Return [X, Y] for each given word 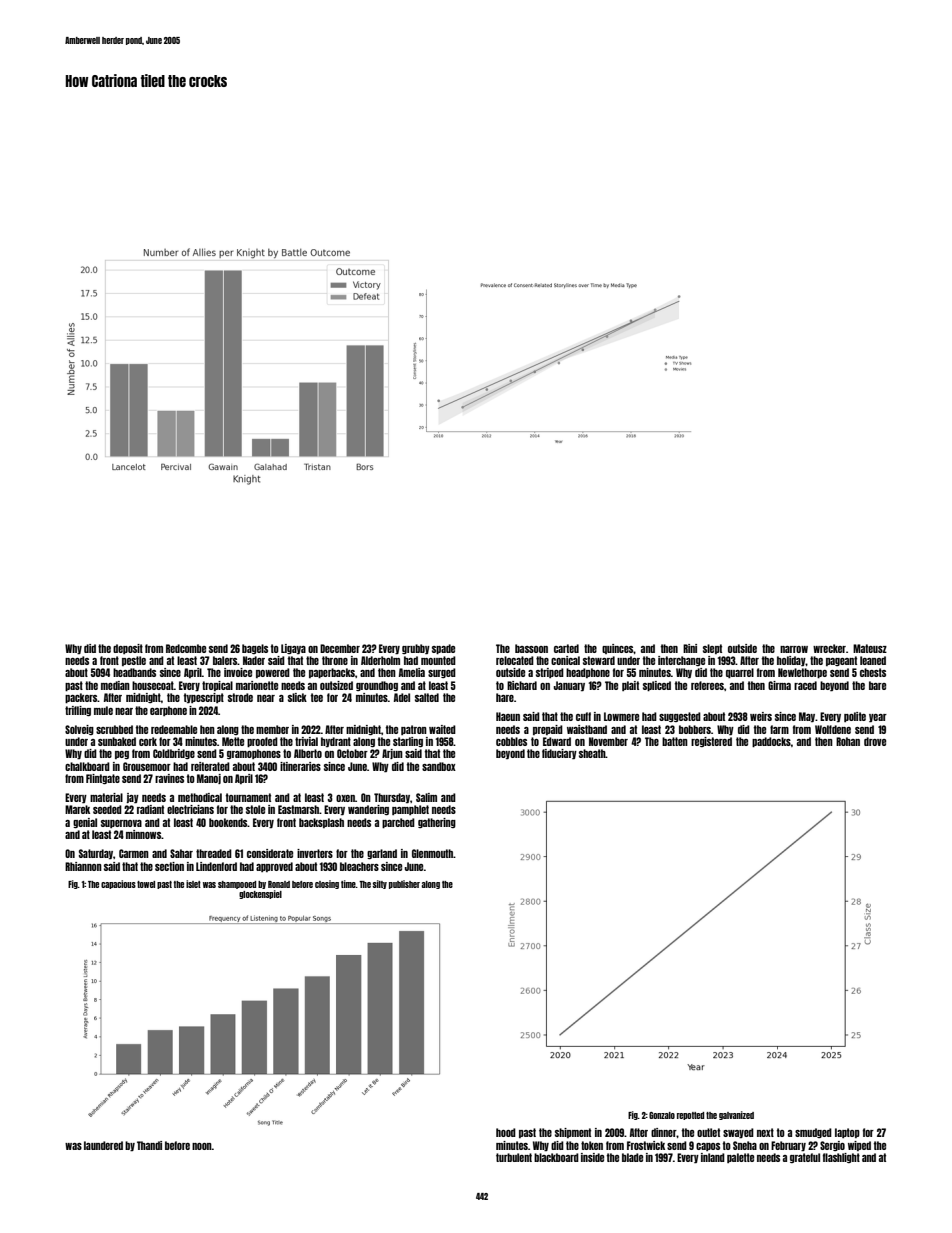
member [272, 729]
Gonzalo [662, 1115]
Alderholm [380, 660]
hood [506, 1132]
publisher [404, 884]
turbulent [514, 1157]
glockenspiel [260, 894]
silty [380, 884]
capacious [118, 884]
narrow [794, 649]
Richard [522, 685]
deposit [128, 649]
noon [202, 1146]
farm [779, 729]
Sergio [832, 1146]
